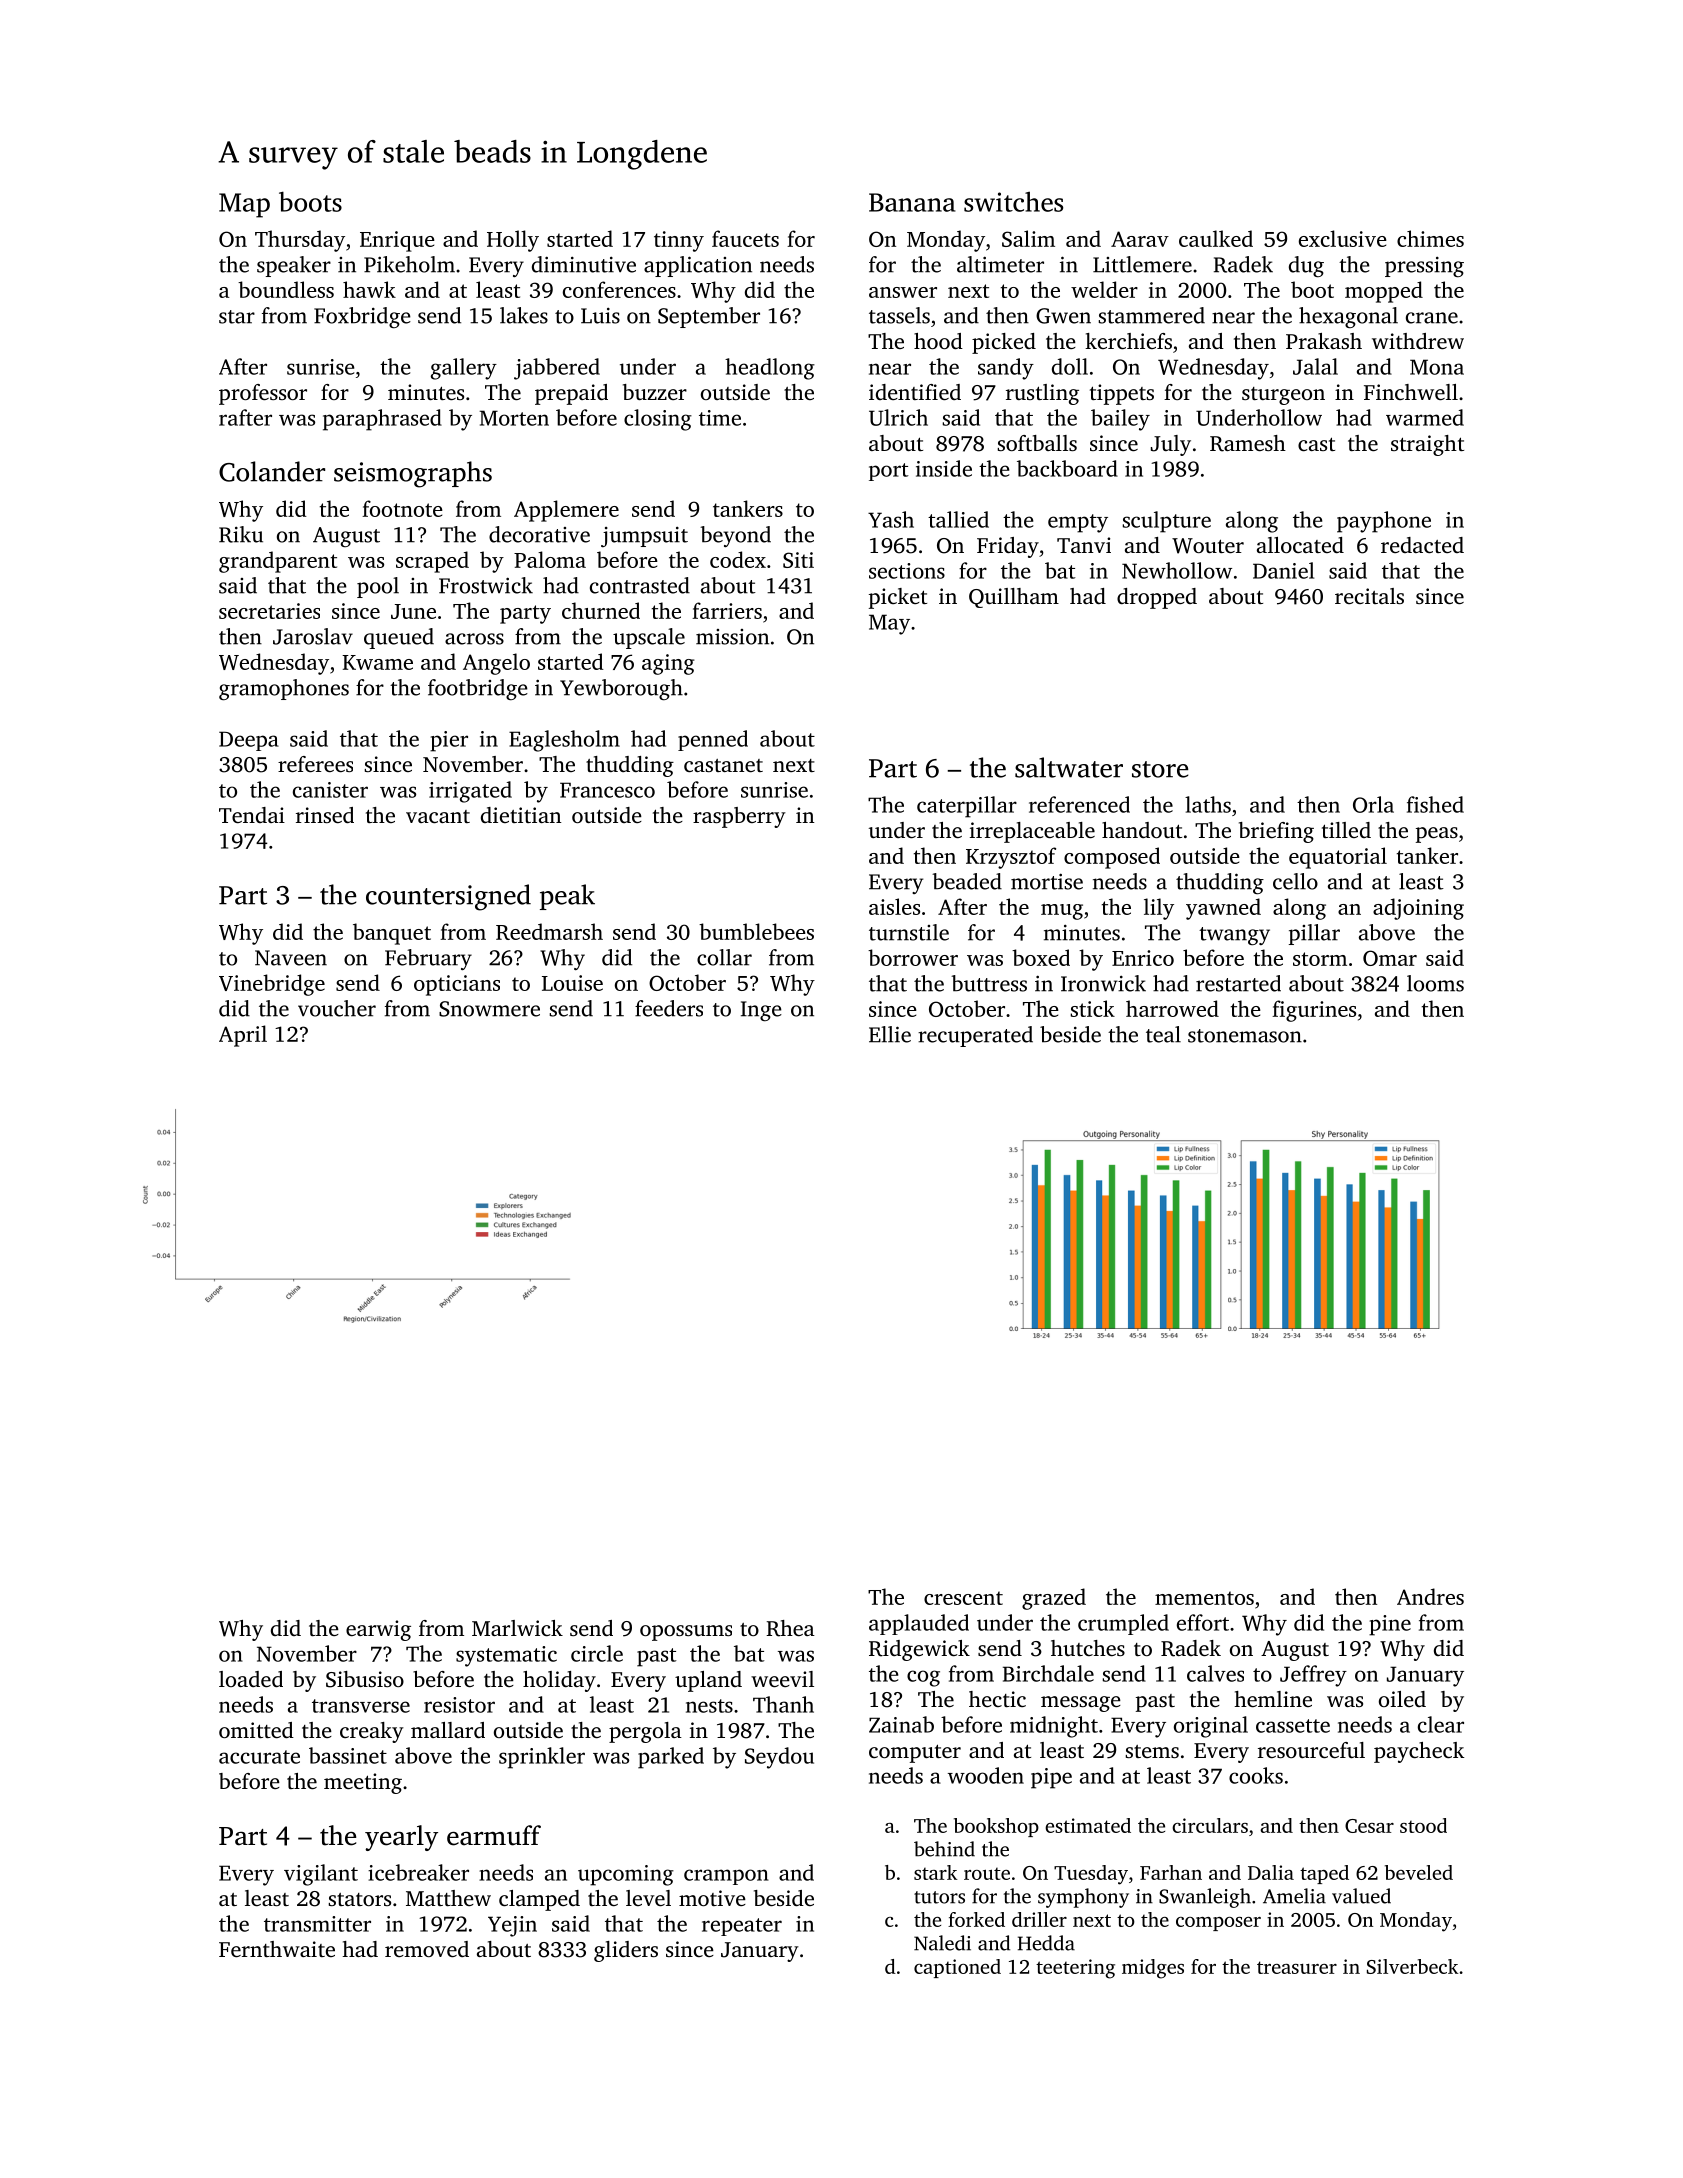 The image size is (1683, 2178). What do you see at coordinates (378, 1630) in the screenshot?
I see `earwig` at bounding box center [378, 1630].
